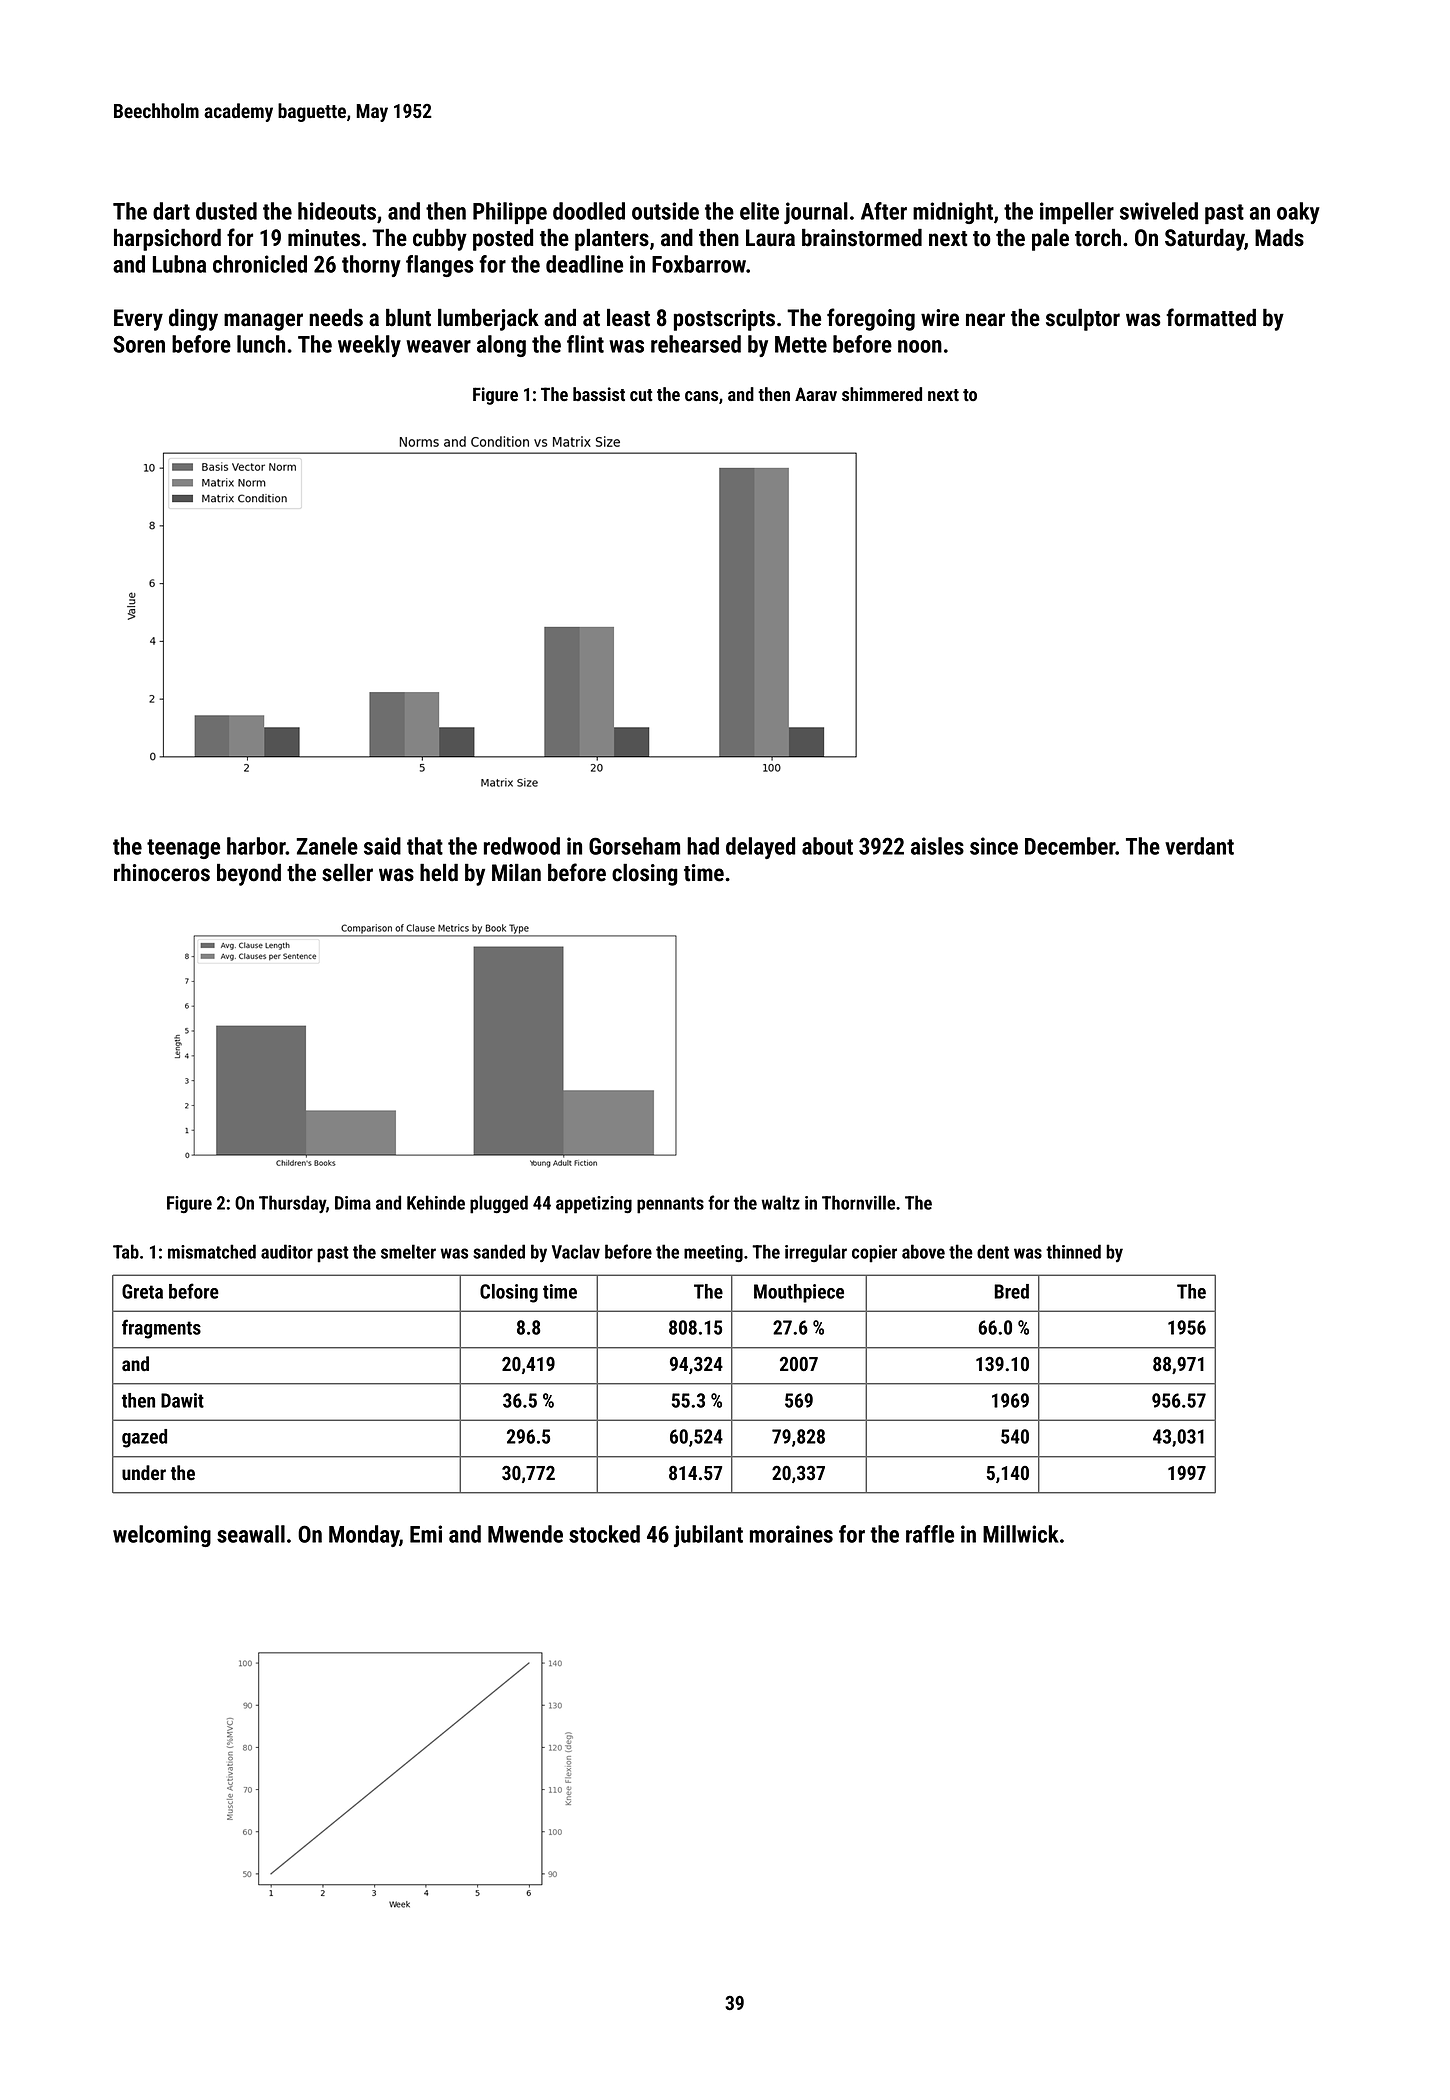 Image resolution: width=1450 pixels, height=2100 pixels. I want to click on beyond, so click(249, 875).
